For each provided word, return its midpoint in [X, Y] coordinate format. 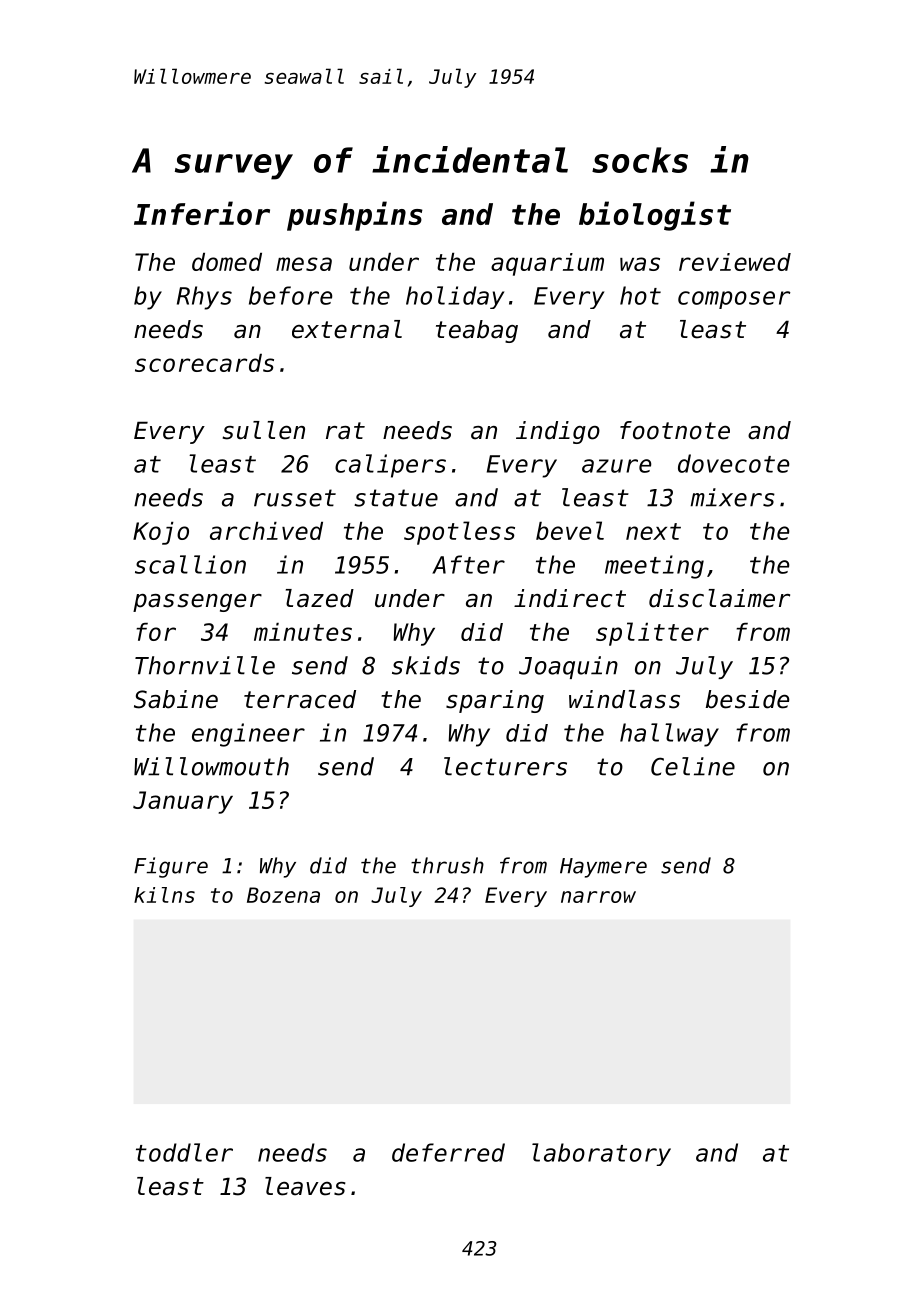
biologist [655, 216]
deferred [448, 1152]
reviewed [735, 262]
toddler [184, 1152]
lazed [320, 598]
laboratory [601, 1154]
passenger [197, 602]
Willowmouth [211, 766]
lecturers [505, 766]
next [653, 531]
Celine [693, 766]
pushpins [355, 216]
